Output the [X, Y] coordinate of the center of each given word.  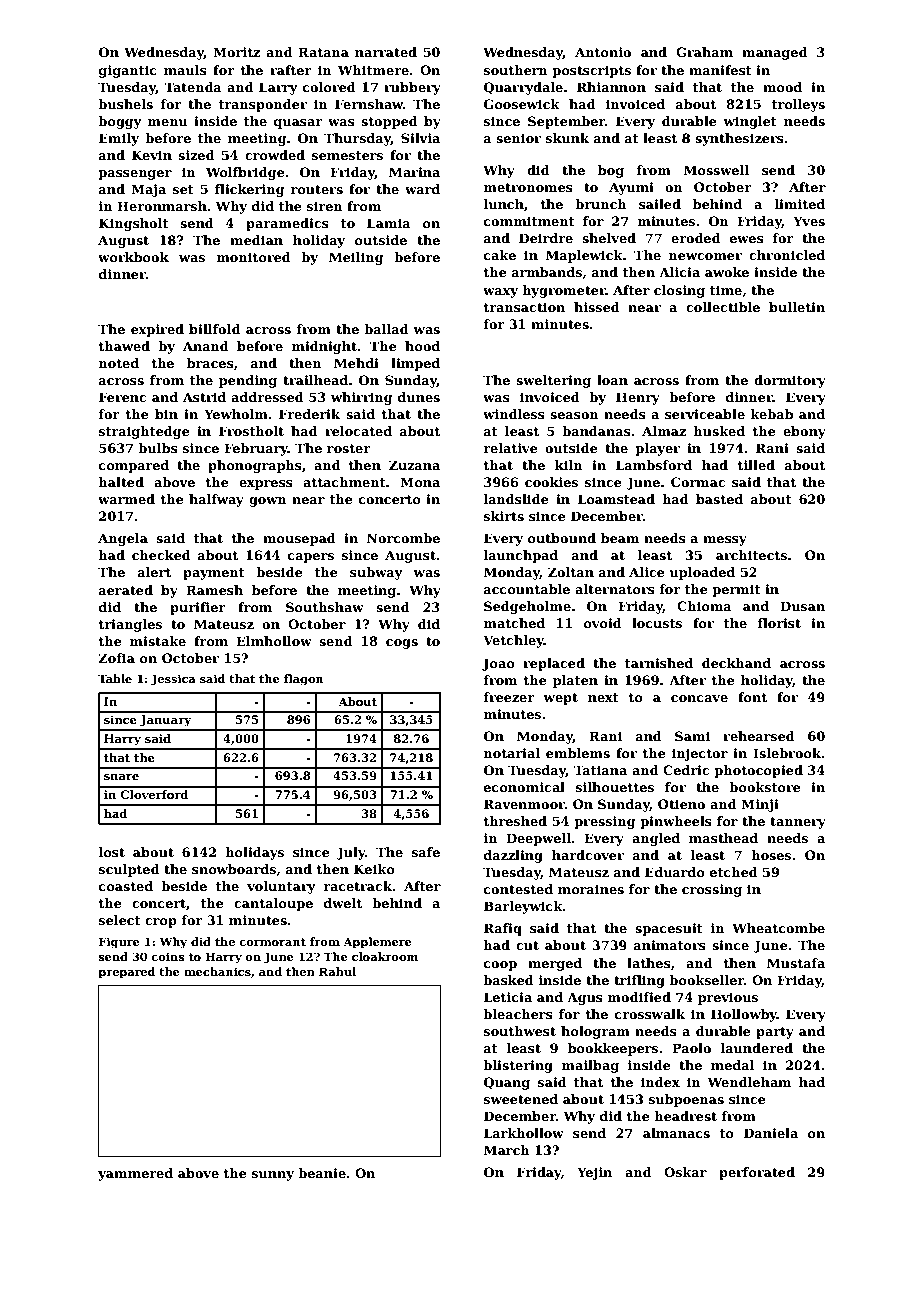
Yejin [594, 1173]
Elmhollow [274, 641]
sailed [660, 204]
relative [511, 448]
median [256, 240]
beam [620, 538]
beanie [322, 1173]
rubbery [412, 88]
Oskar [685, 1172]
